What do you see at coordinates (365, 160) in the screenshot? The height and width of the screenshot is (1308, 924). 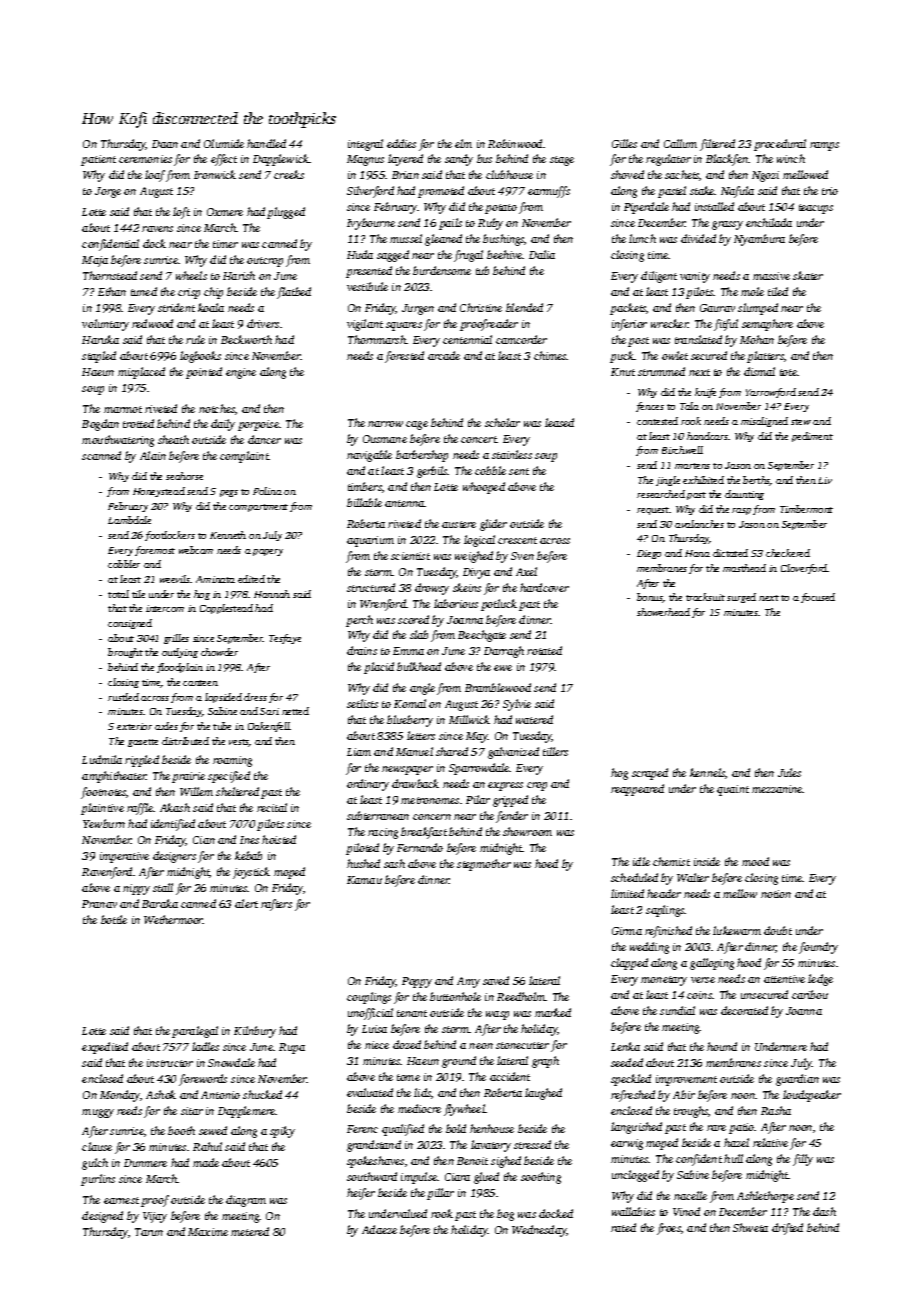 I see `Magnus` at bounding box center [365, 160].
